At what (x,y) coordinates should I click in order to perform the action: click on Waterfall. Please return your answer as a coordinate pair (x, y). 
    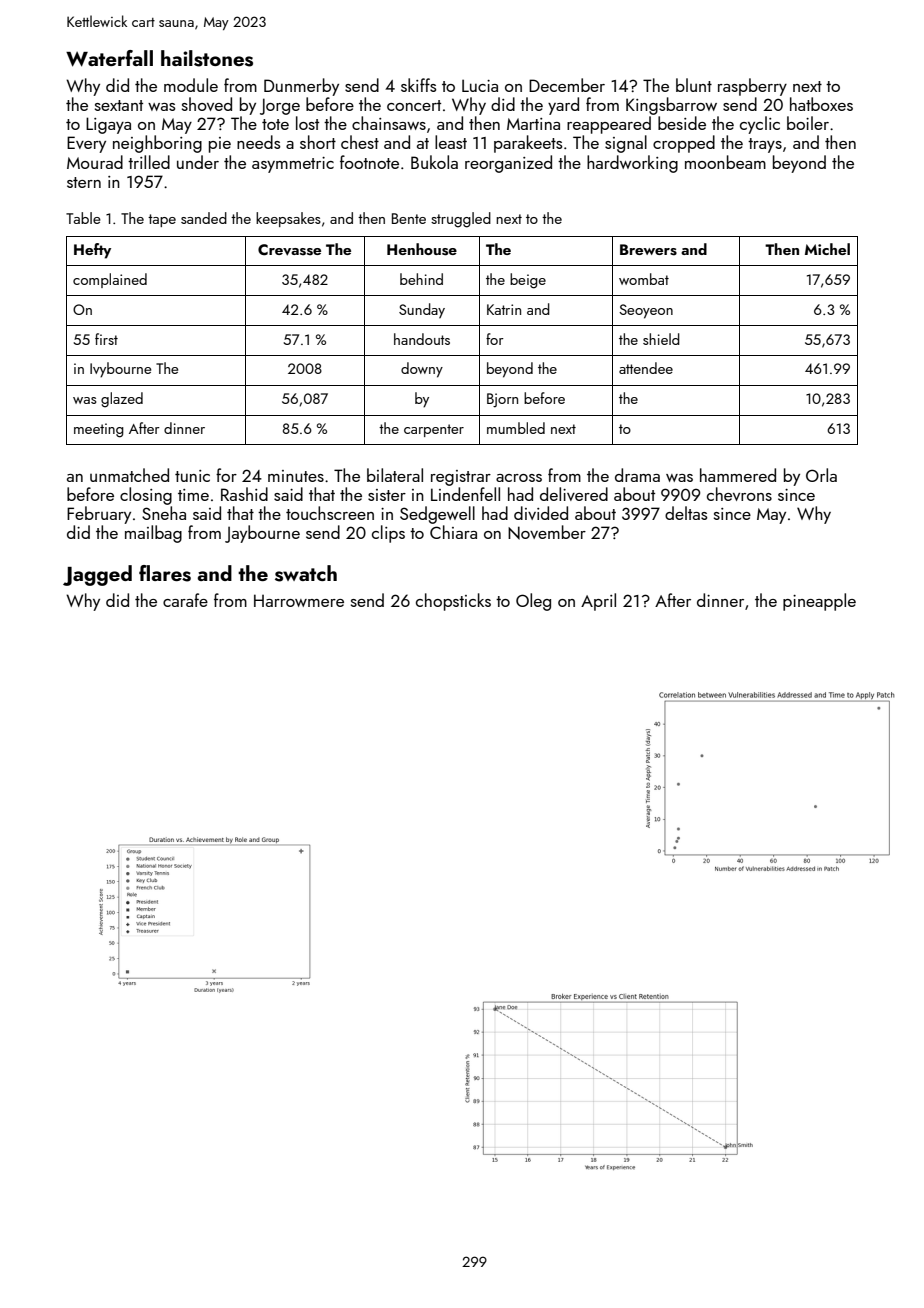
    Looking at the image, I should click on (109, 58).
